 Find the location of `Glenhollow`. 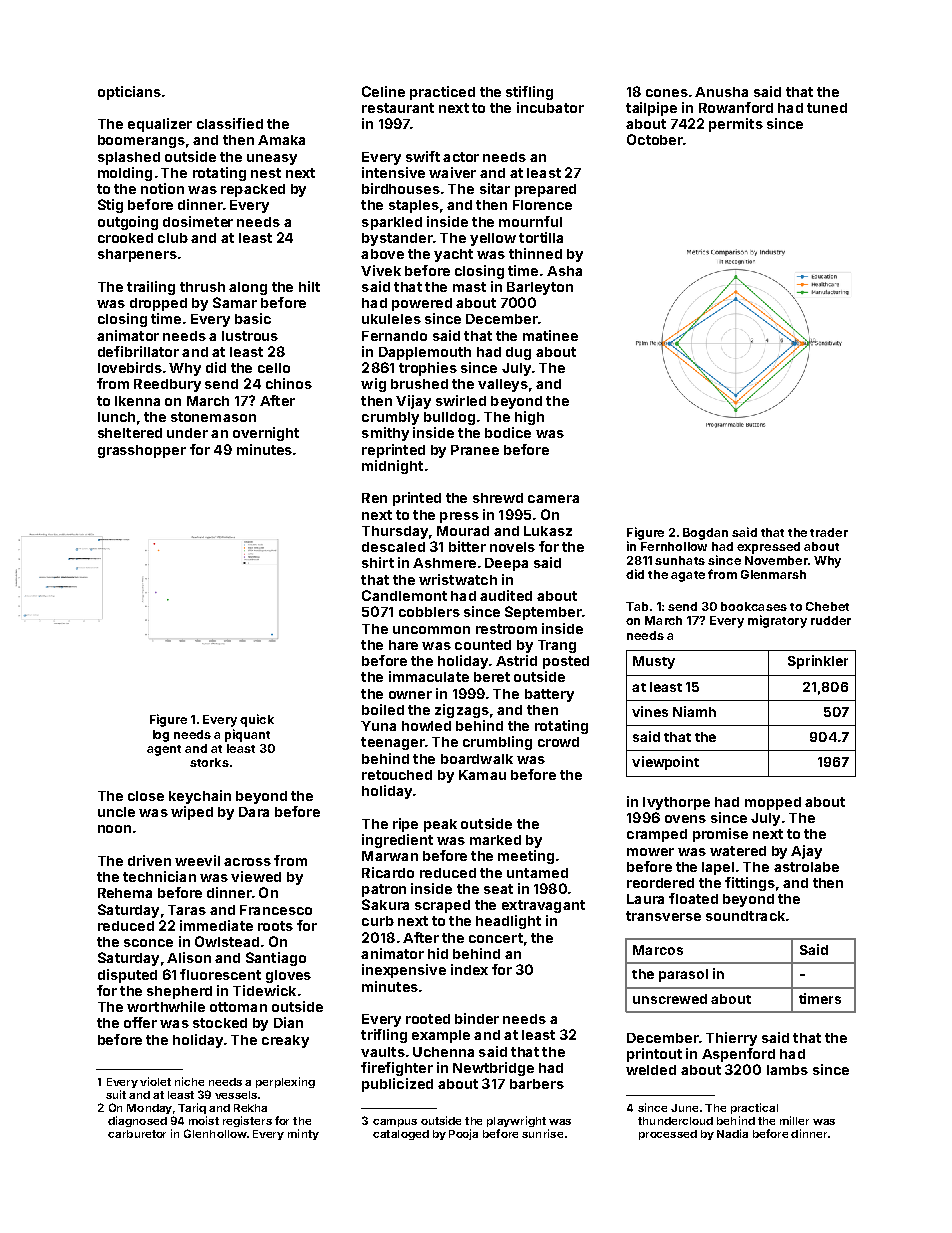

Glenhollow is located at coordinates (215, 1133).
